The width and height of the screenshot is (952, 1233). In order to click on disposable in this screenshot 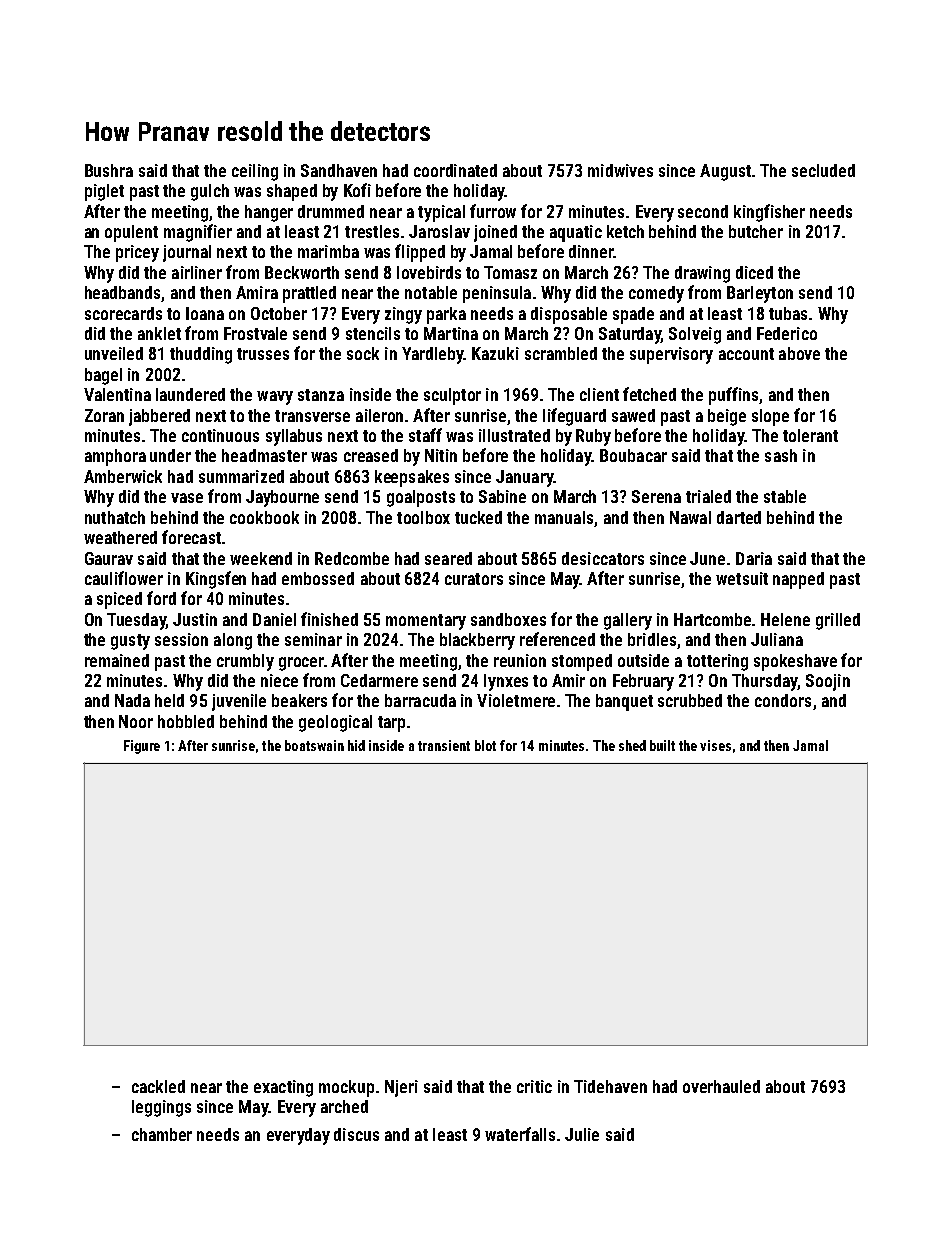, I will do `click(569, 315)`.
